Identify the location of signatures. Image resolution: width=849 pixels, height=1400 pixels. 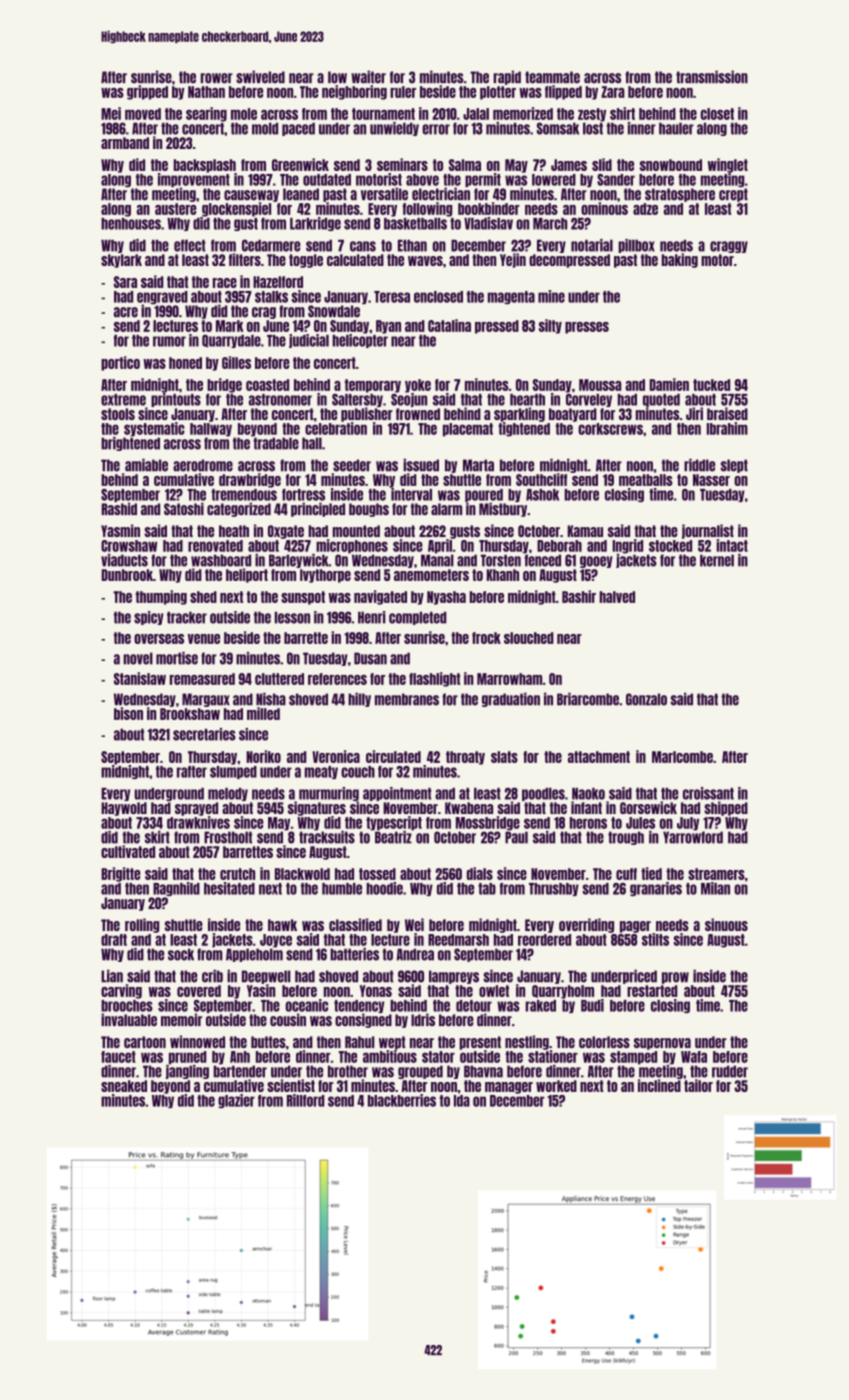
(317, 808).
